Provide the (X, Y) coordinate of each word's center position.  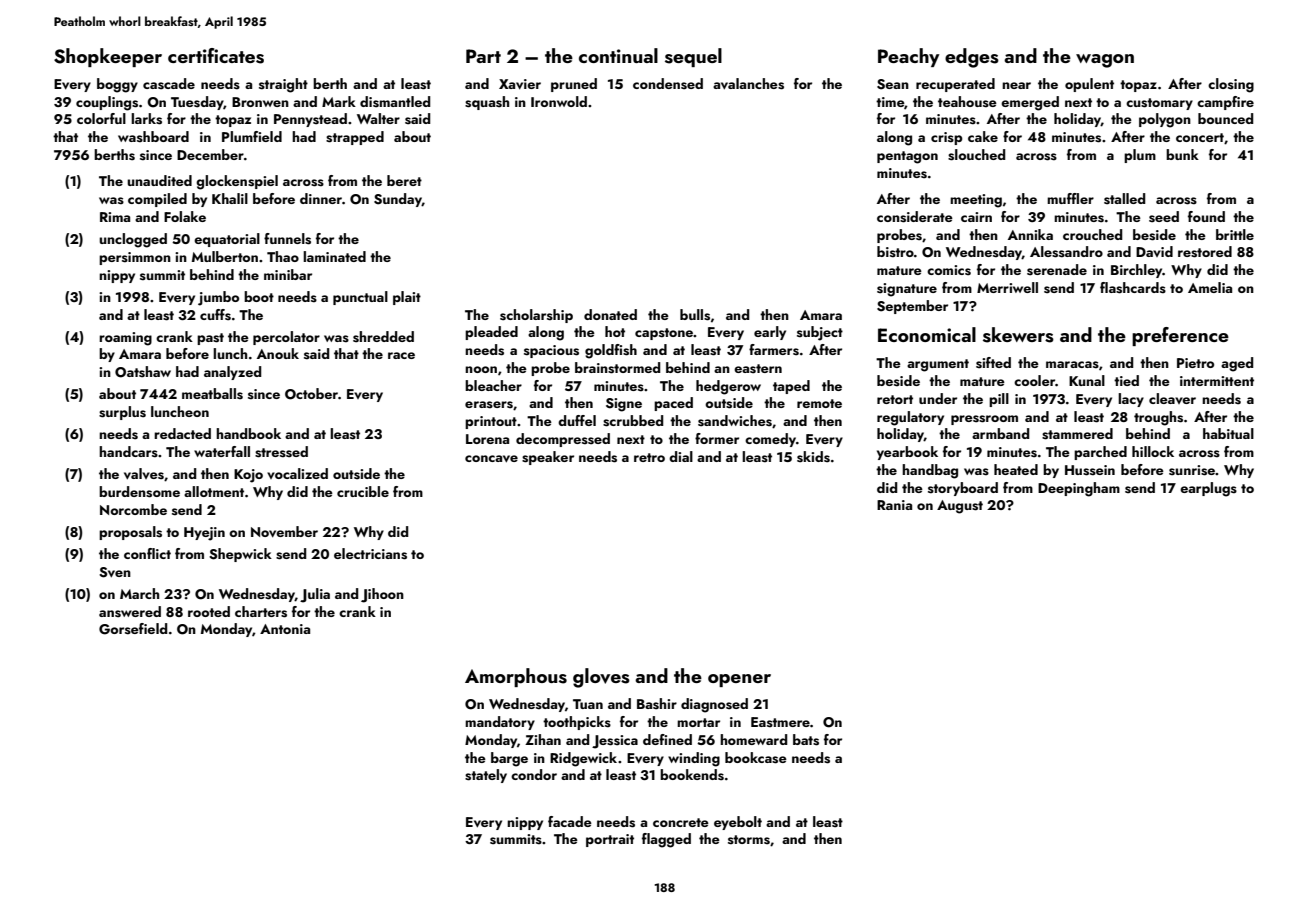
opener (739, 680)
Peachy (908, 57)
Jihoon (382, 595)
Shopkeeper (108, 57)
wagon (1105, 61)
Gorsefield (133, 629)
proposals (130, 533)
